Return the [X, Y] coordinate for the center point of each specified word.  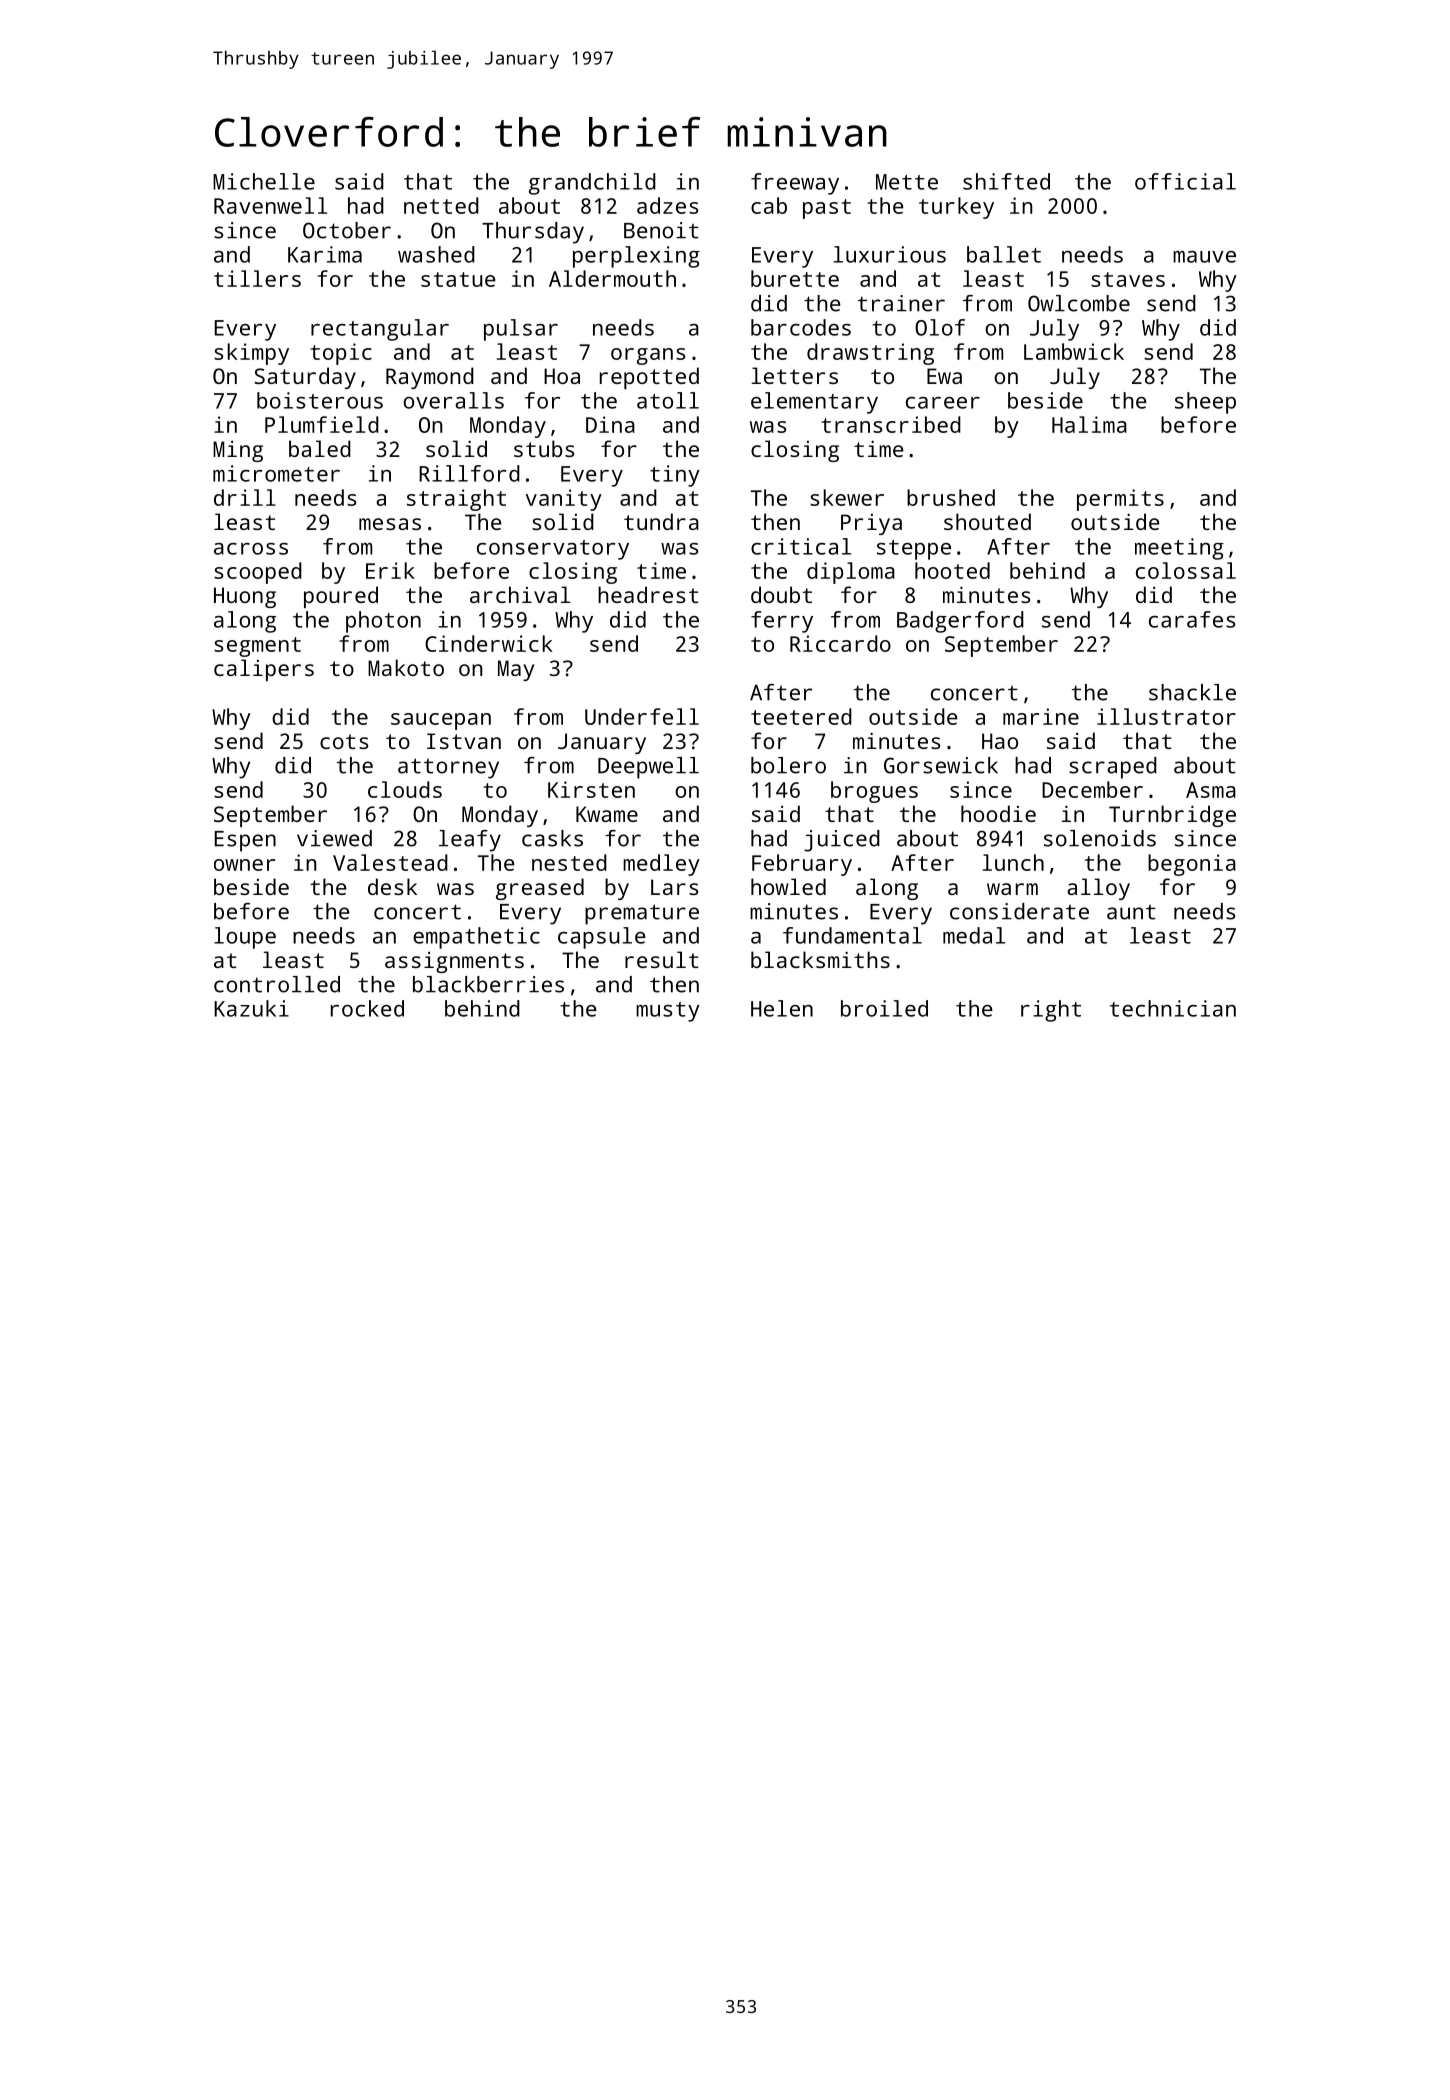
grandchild [592, 184]
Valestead [390, 862]
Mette [907, 182]
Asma [1211, 790]
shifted [1006, 181]
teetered [801, 716]
